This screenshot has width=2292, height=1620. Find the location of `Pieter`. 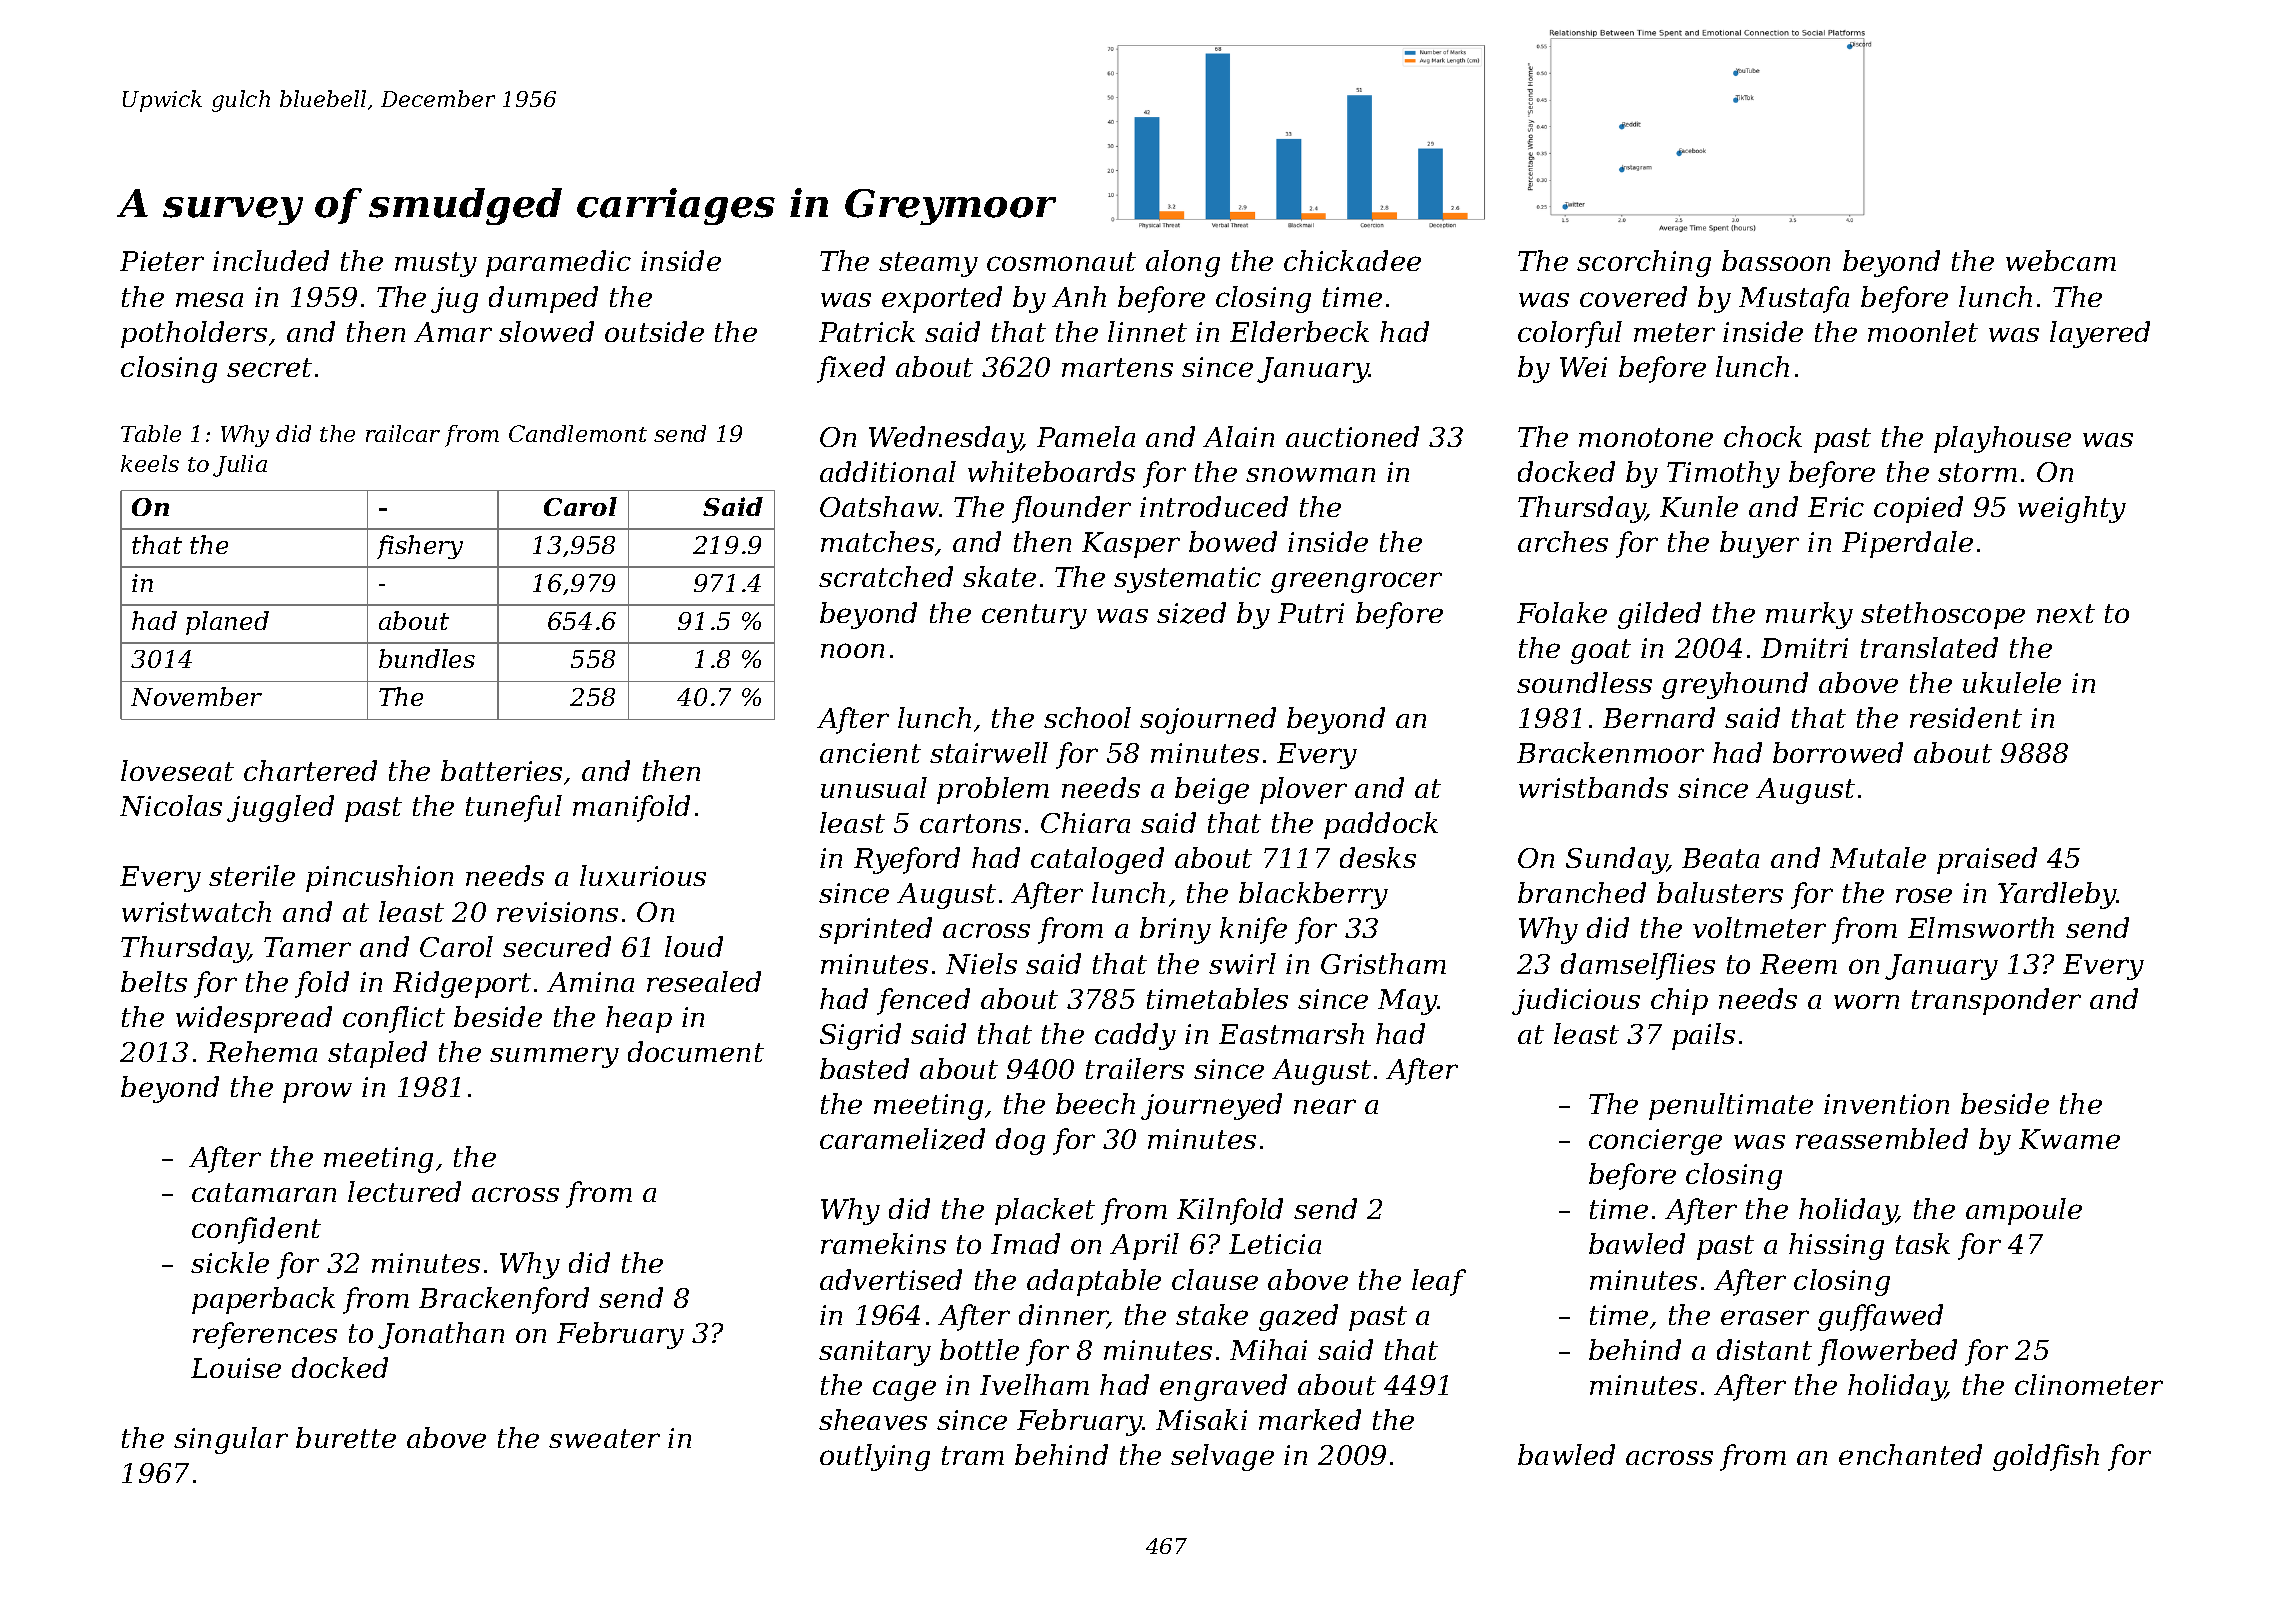

Pieter is located at coordinates (162, 261).
